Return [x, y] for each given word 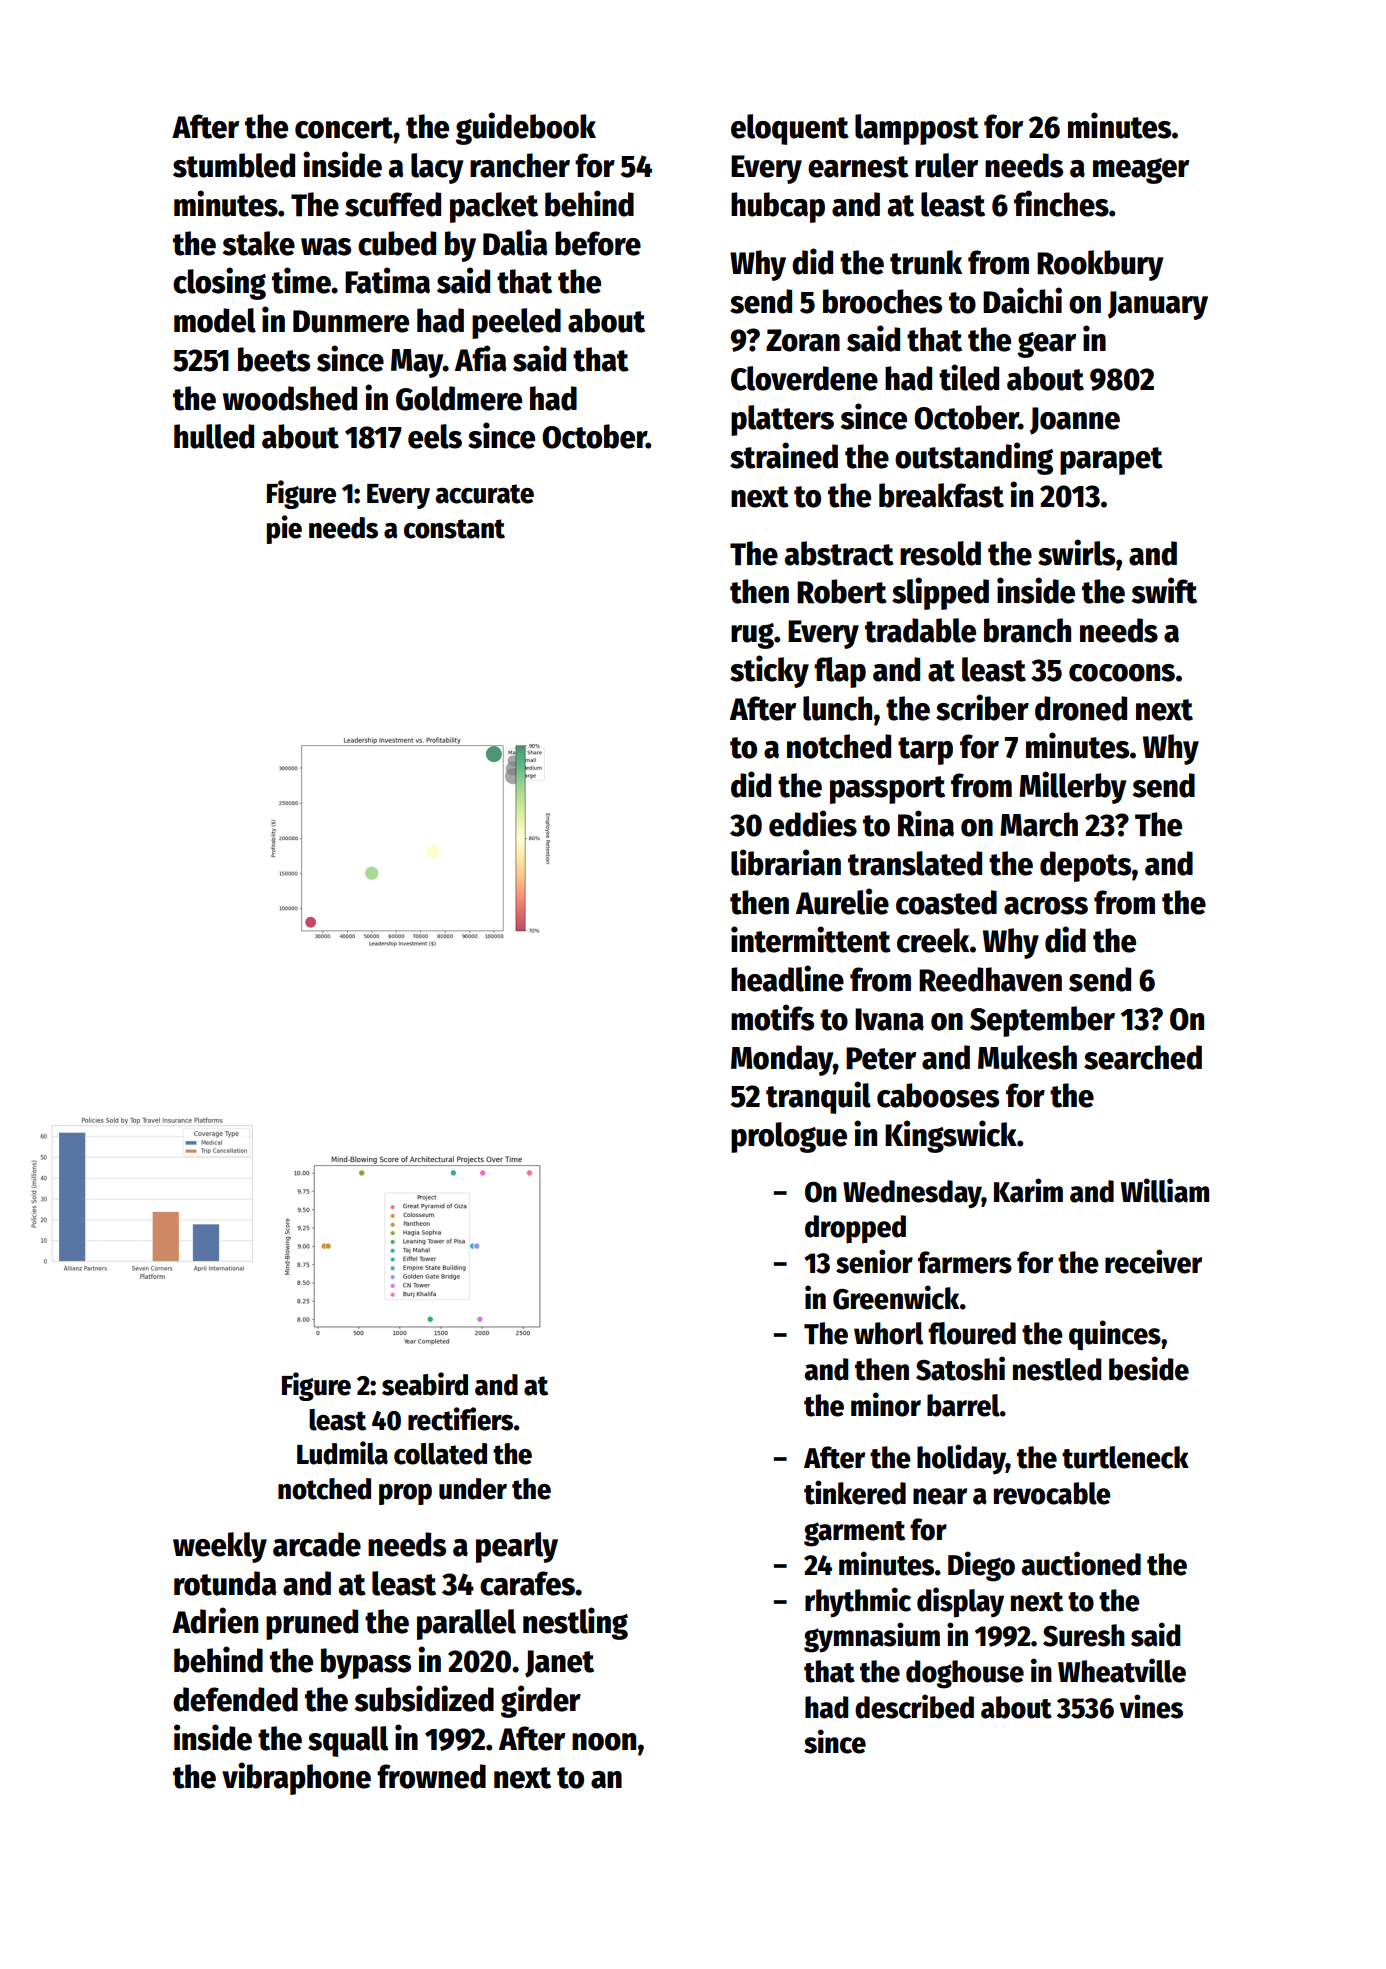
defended [235, 1699]
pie [284, 529]
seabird [425, 1384]
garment [854, 1534]
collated [440, 1454]
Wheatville [1122, 1670]
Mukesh [1027, 1057]
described [914, 1706]
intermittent [811, 939]
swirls [1076, 552]
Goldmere [459, 398]
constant [454, 529]
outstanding [974, 458]
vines [1151, 1706]
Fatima [387, 280]
